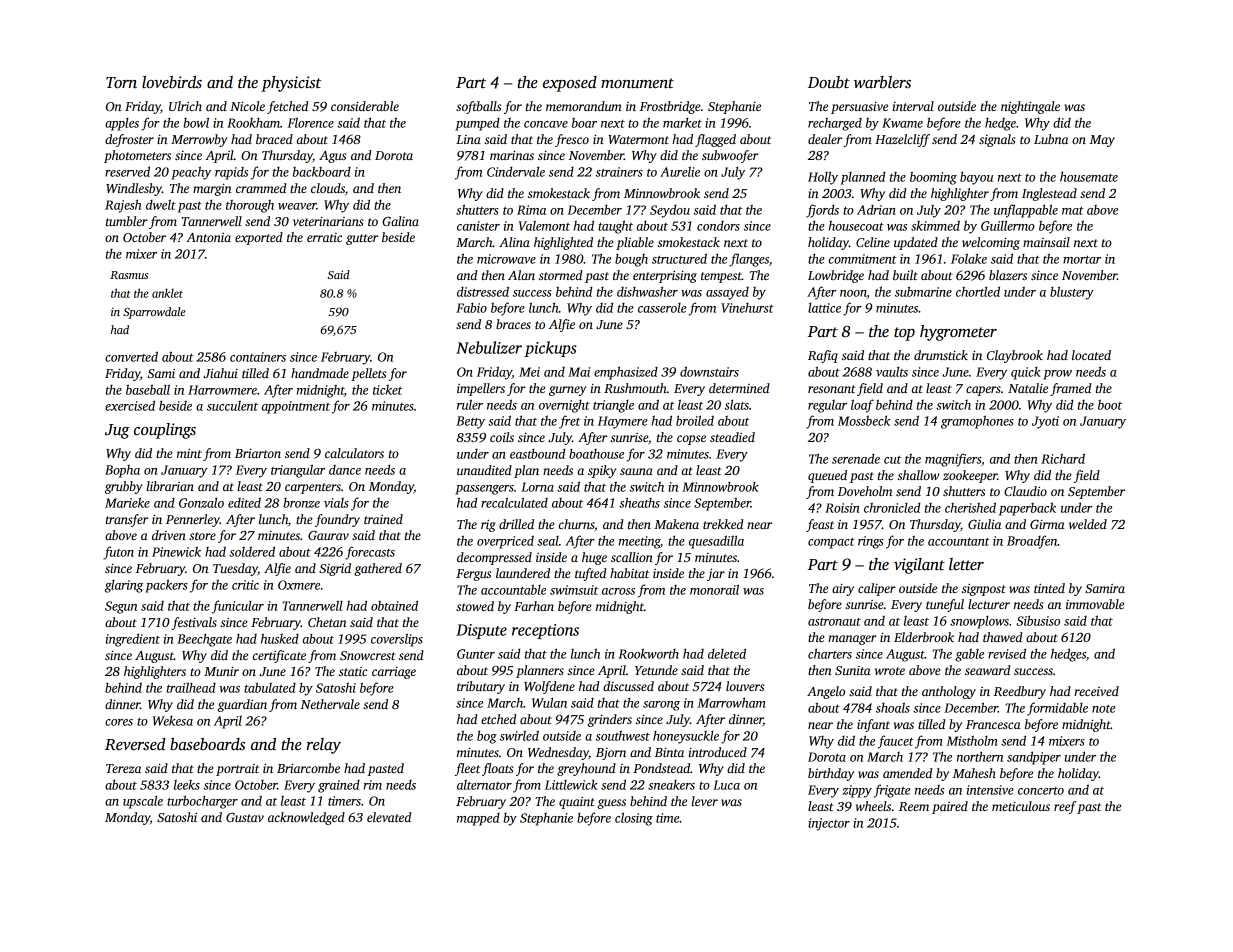  Describe the element at coordinates (1034, 758) in the screenshot. I see `sandpiper` at that location.
